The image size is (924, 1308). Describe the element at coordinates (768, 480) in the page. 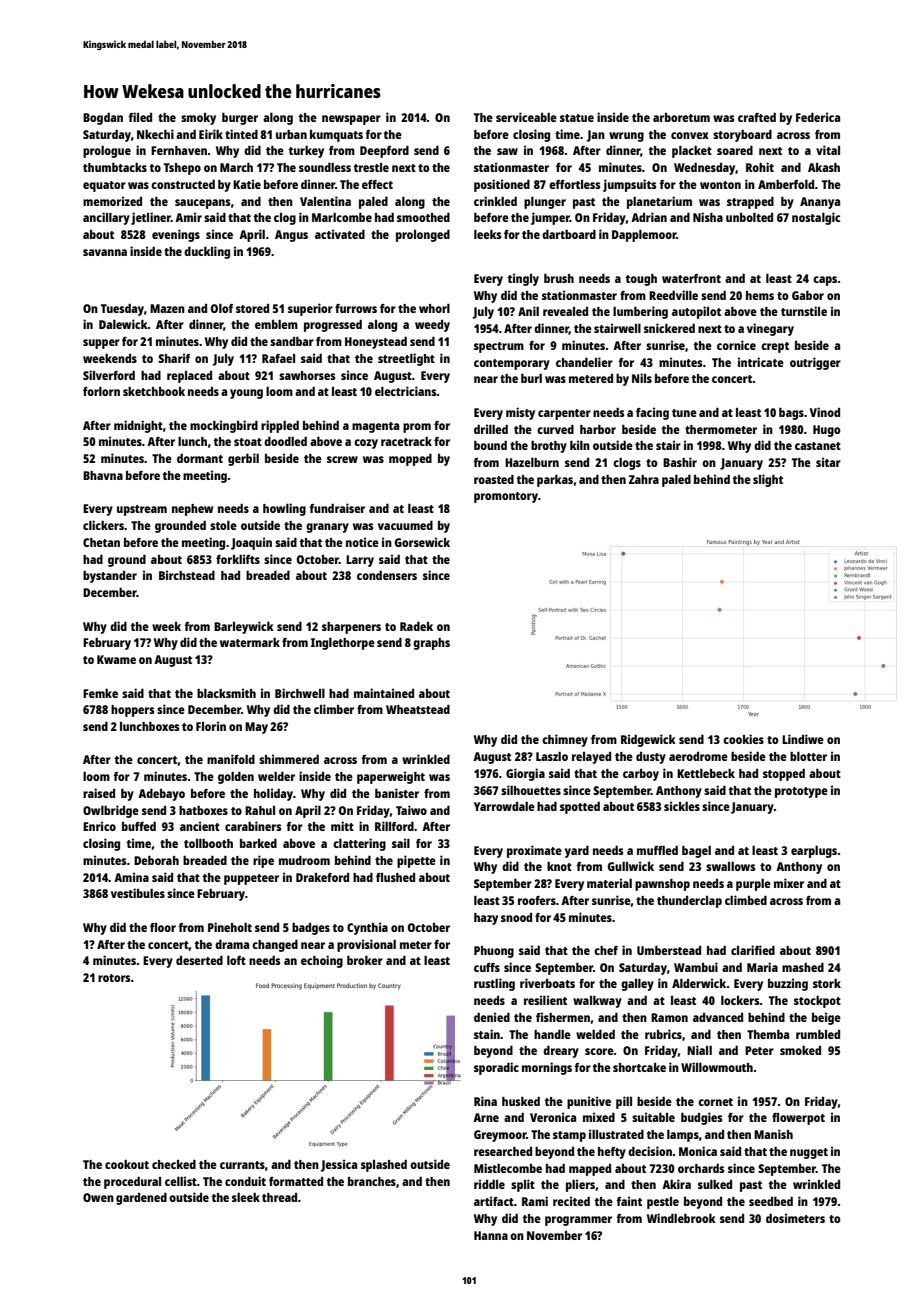

I see `slight` at that location.
